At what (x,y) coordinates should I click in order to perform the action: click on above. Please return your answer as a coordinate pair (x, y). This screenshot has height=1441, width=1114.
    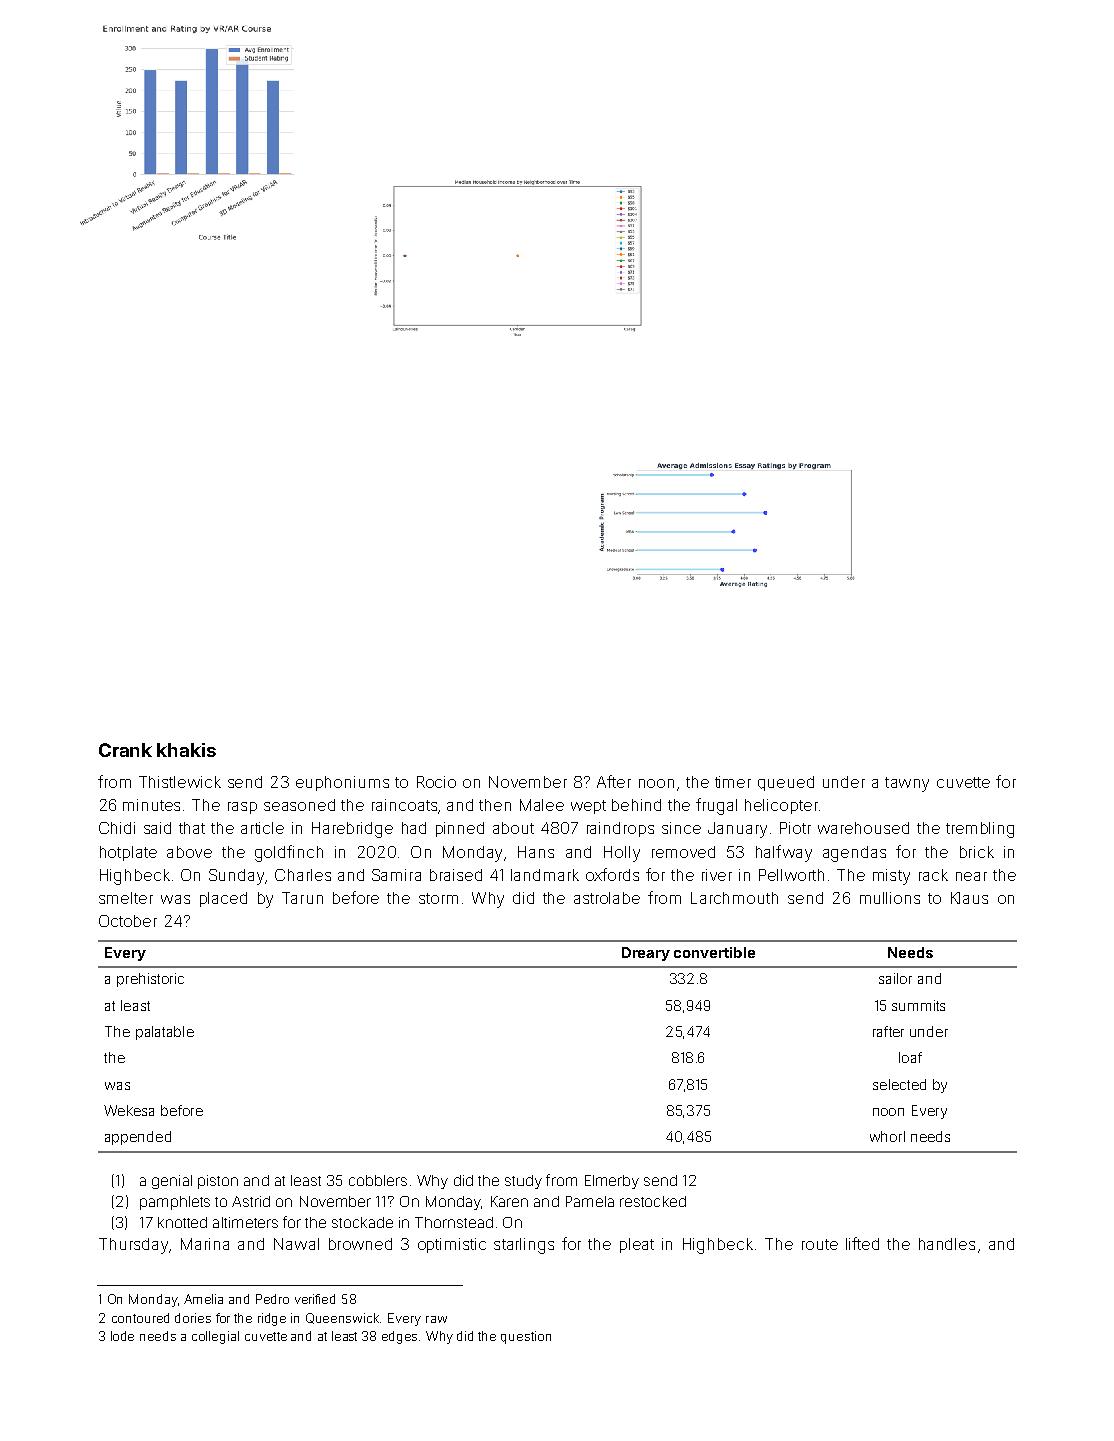
    Looking at the image, I should click on (189, 852).
